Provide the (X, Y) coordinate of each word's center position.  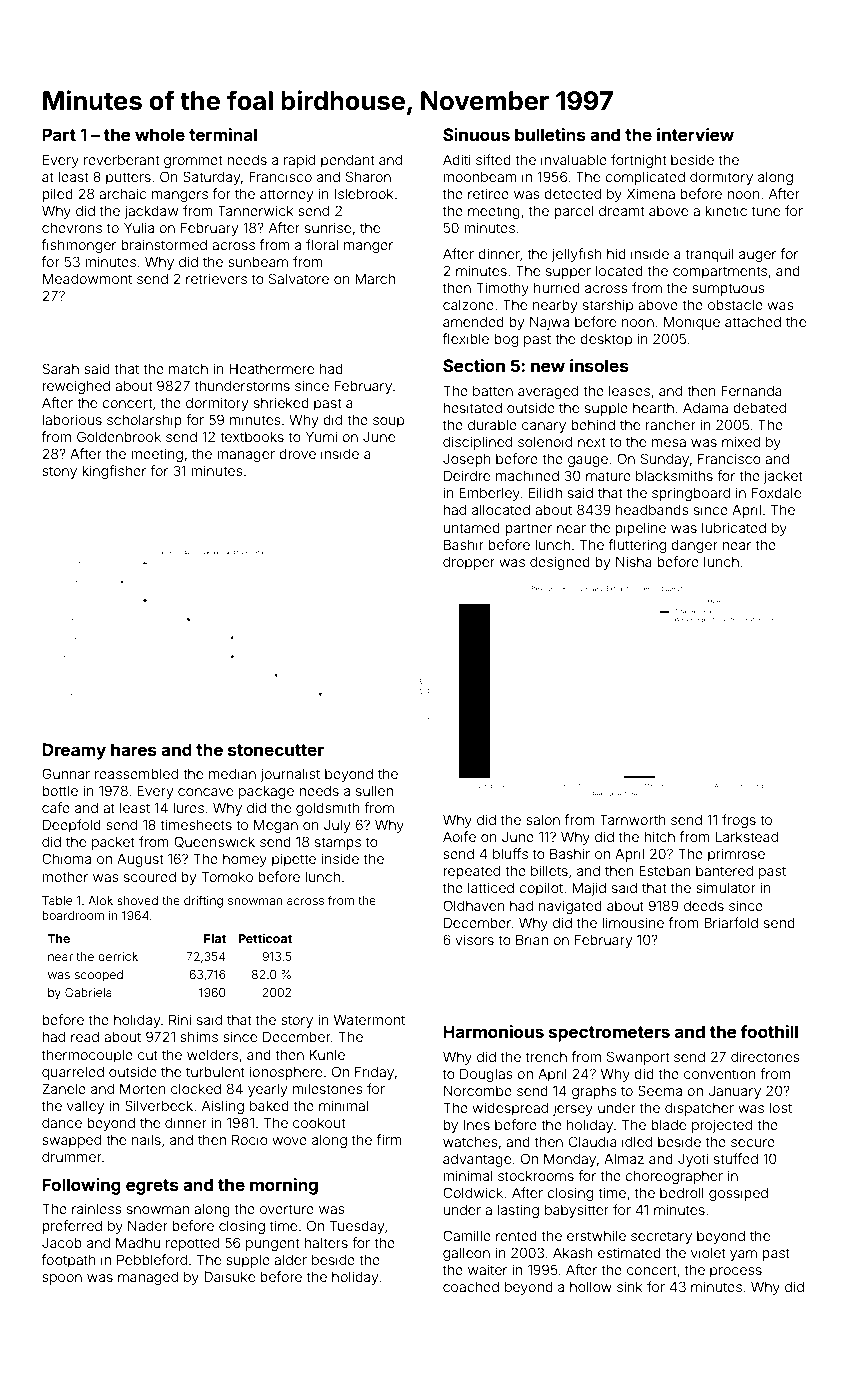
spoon (62, 1279)
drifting (203, 901)
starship (608, 306)
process (736, 1272)
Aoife (459, 836)
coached (471, 1286)
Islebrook (364, 193)
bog (506, 340)
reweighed (76, 387)
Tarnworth (633, 819)
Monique (692, 323)
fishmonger (79, 246)
